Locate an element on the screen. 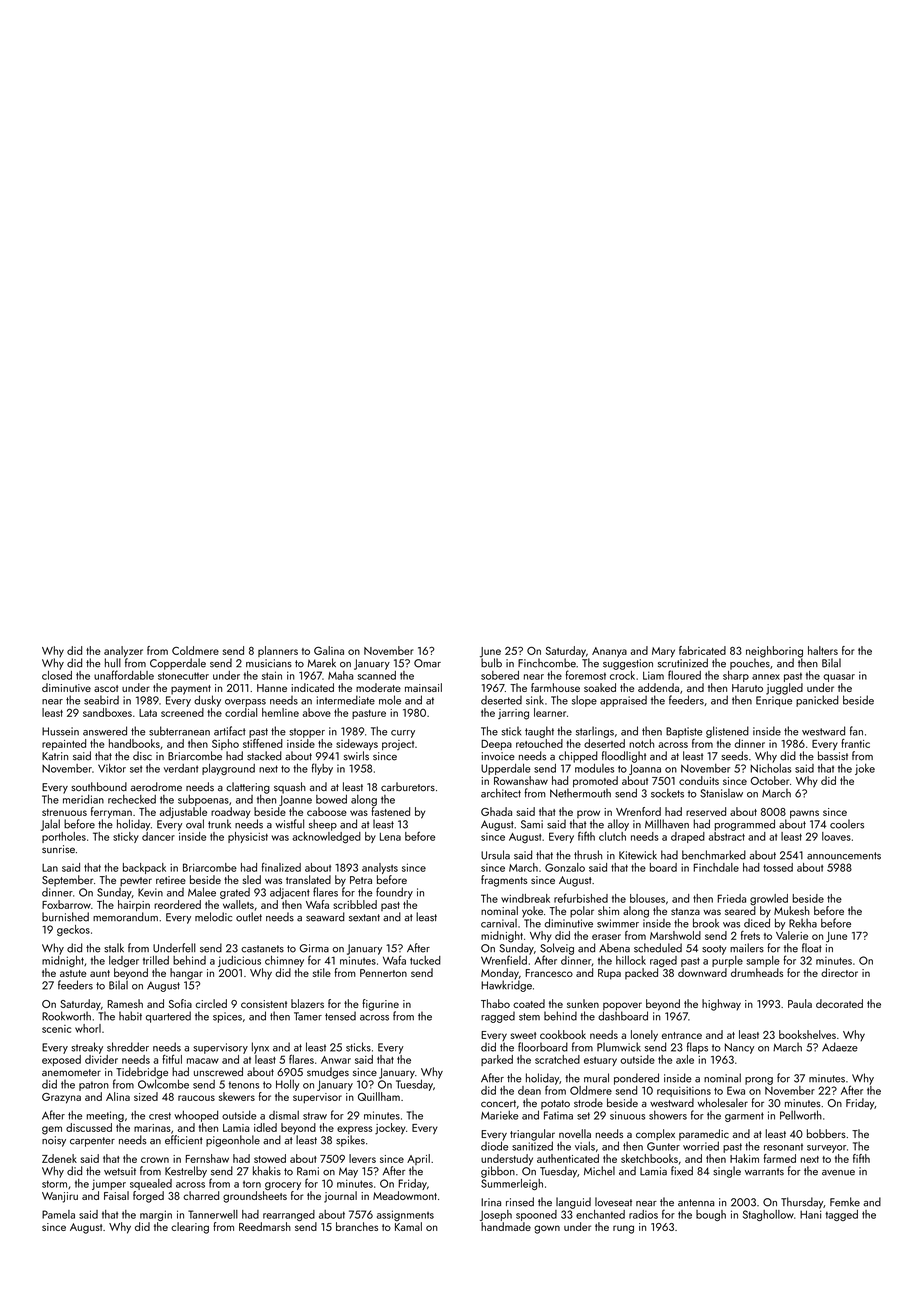 The height and width of the screenshot is (1308, 924). Haruto is located at coordinates (747, 688).
